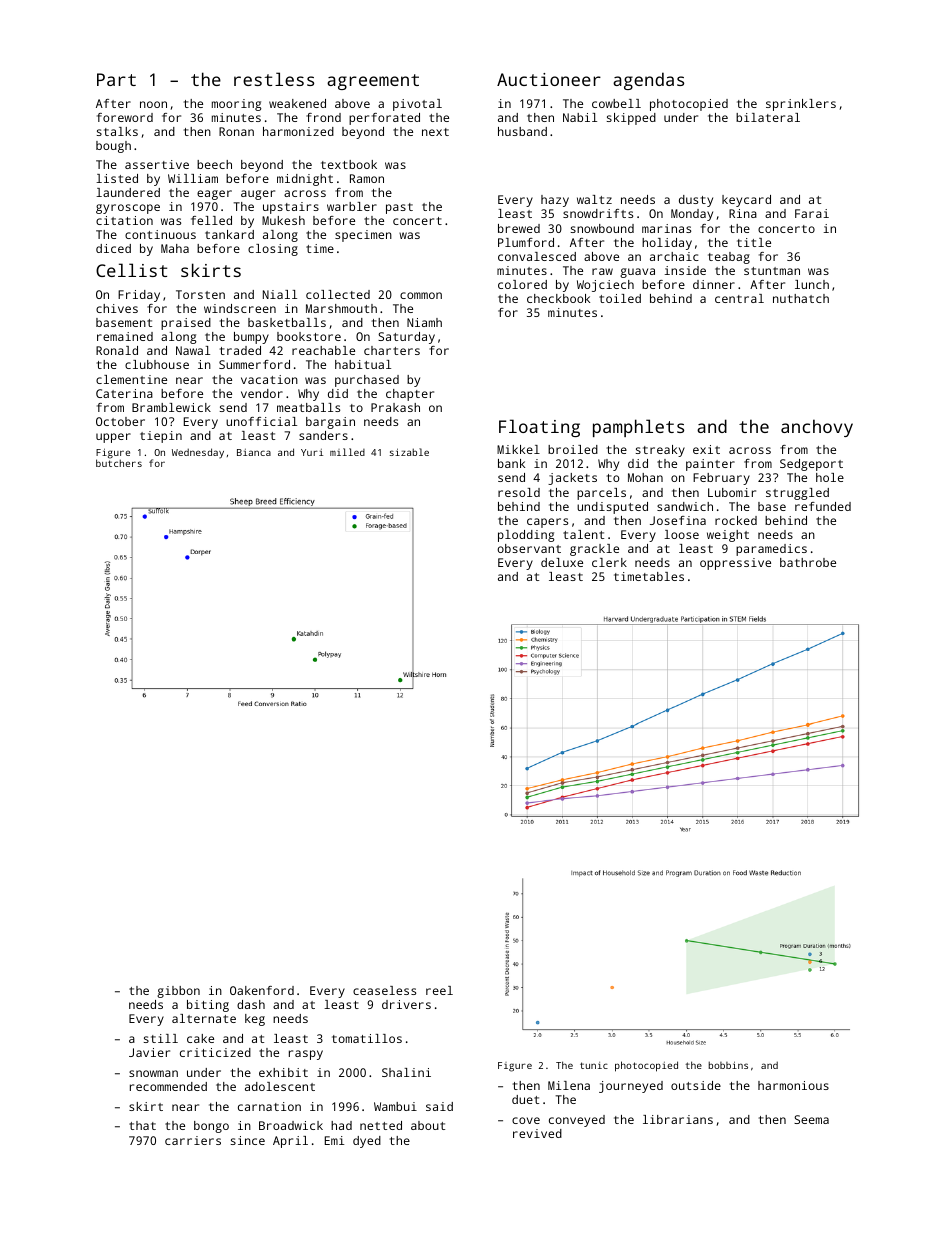 The width and height of the page is (952, 1233). I want to click on Niamh, so click(424, 322).
